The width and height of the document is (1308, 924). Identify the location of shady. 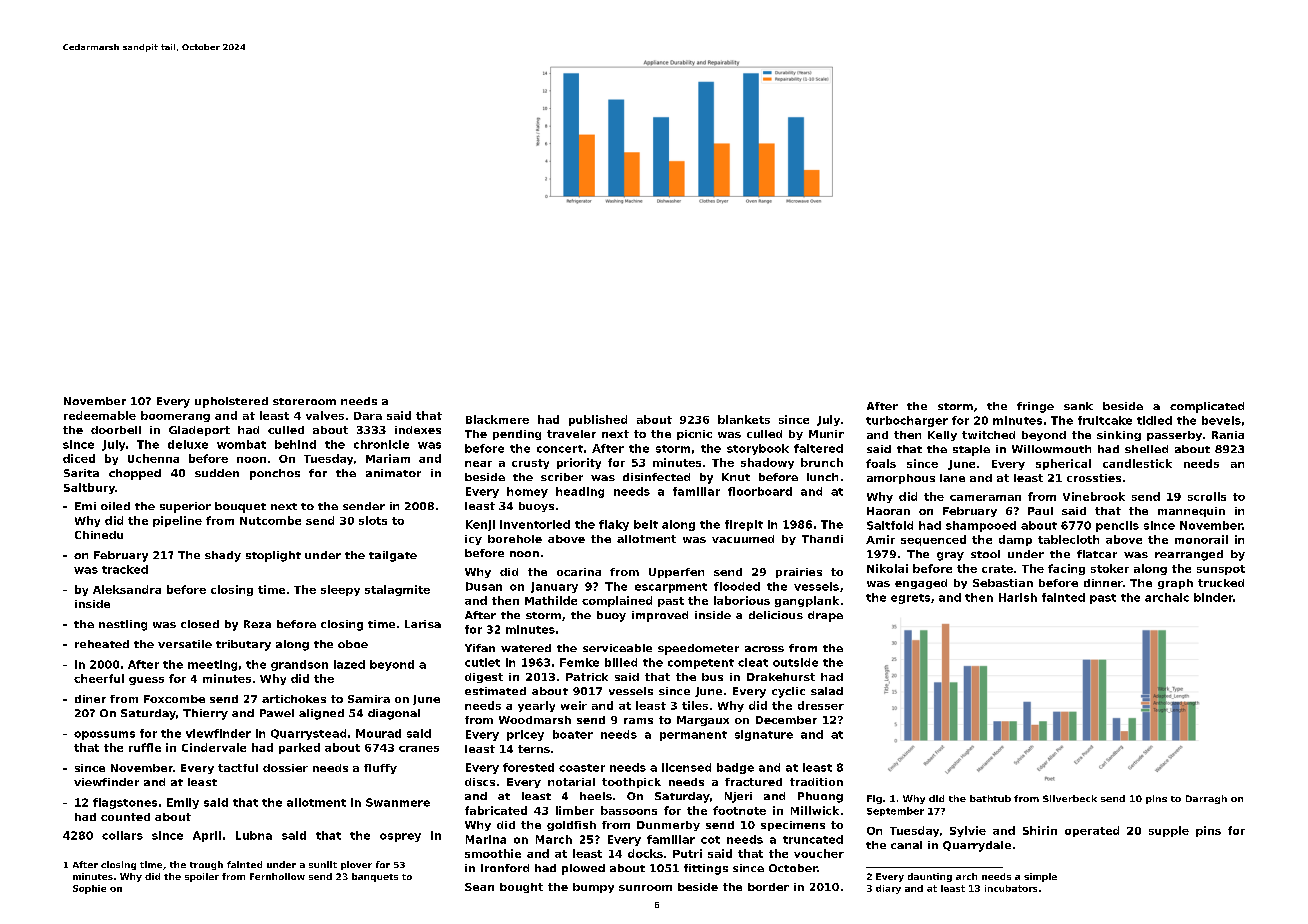
(223, 556).
